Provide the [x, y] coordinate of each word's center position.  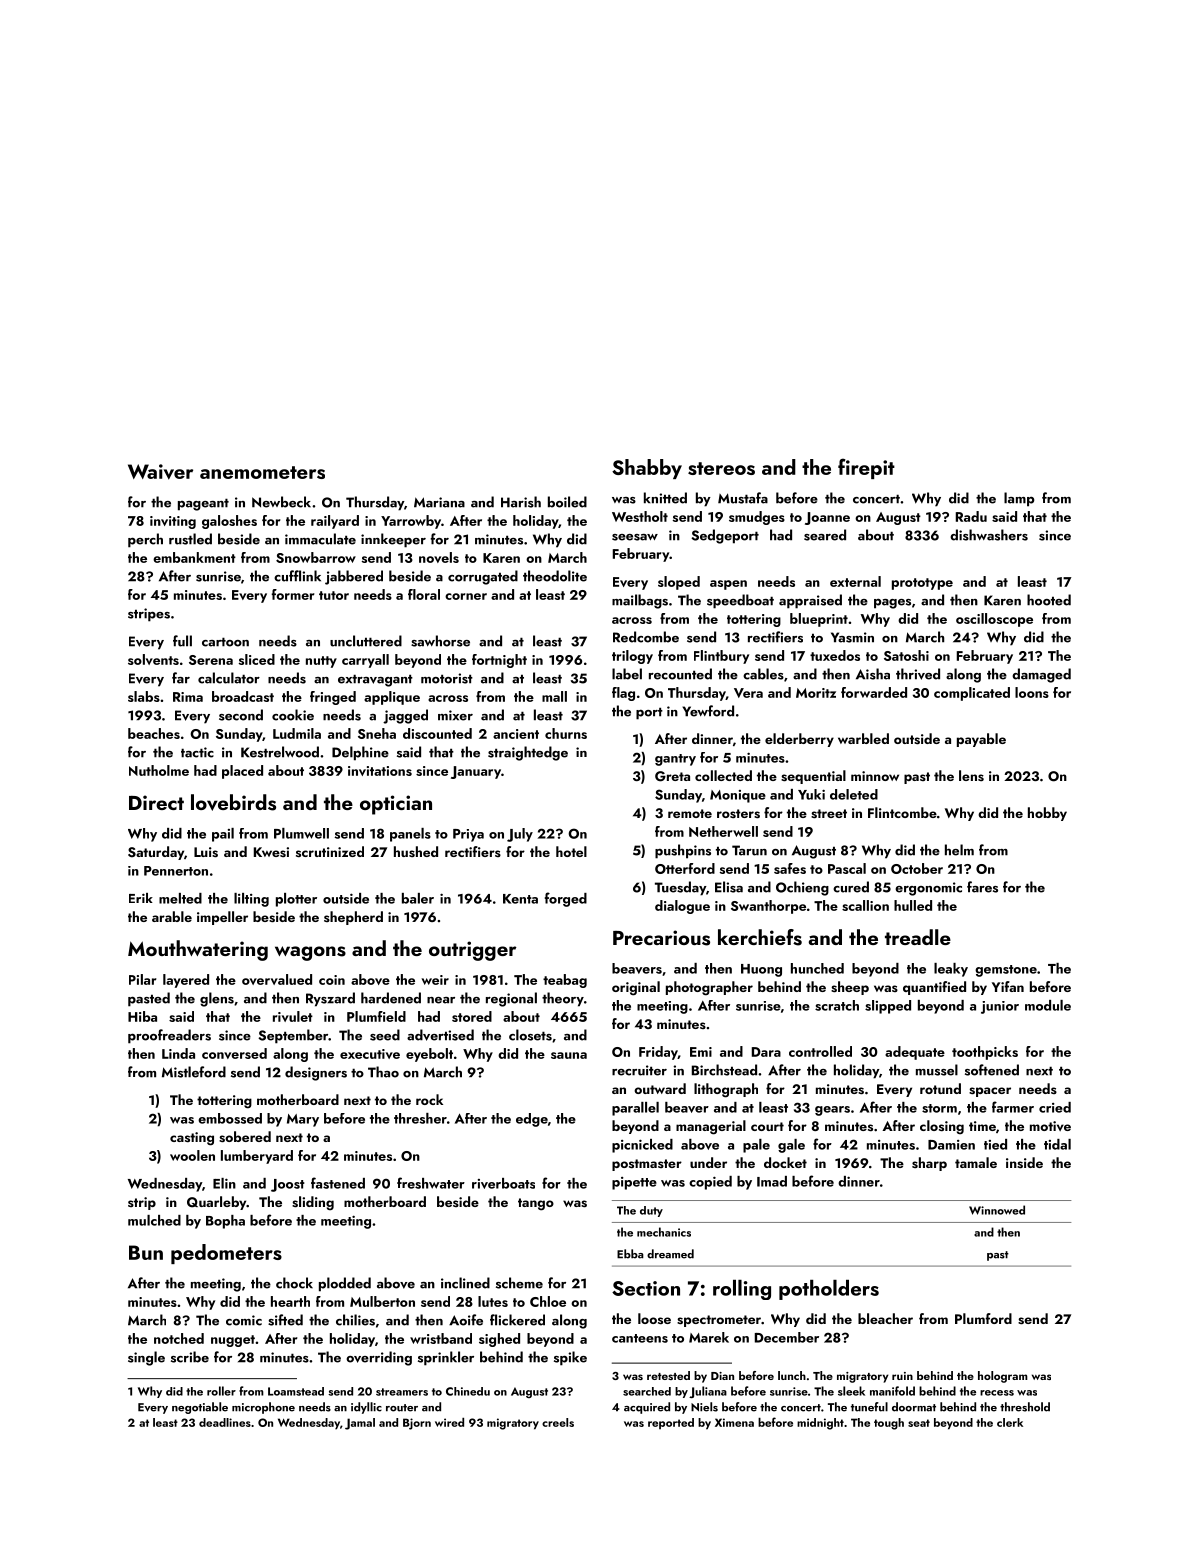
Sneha [377, 733]
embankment [194, 557]
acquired [647, 1408]
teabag [565, 981]
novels [439, 557]
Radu [971, 516]
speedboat [740, 601]
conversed [234, 1053]
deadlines [225, 1422]
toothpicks [985, 1053]
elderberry [799, 740]
